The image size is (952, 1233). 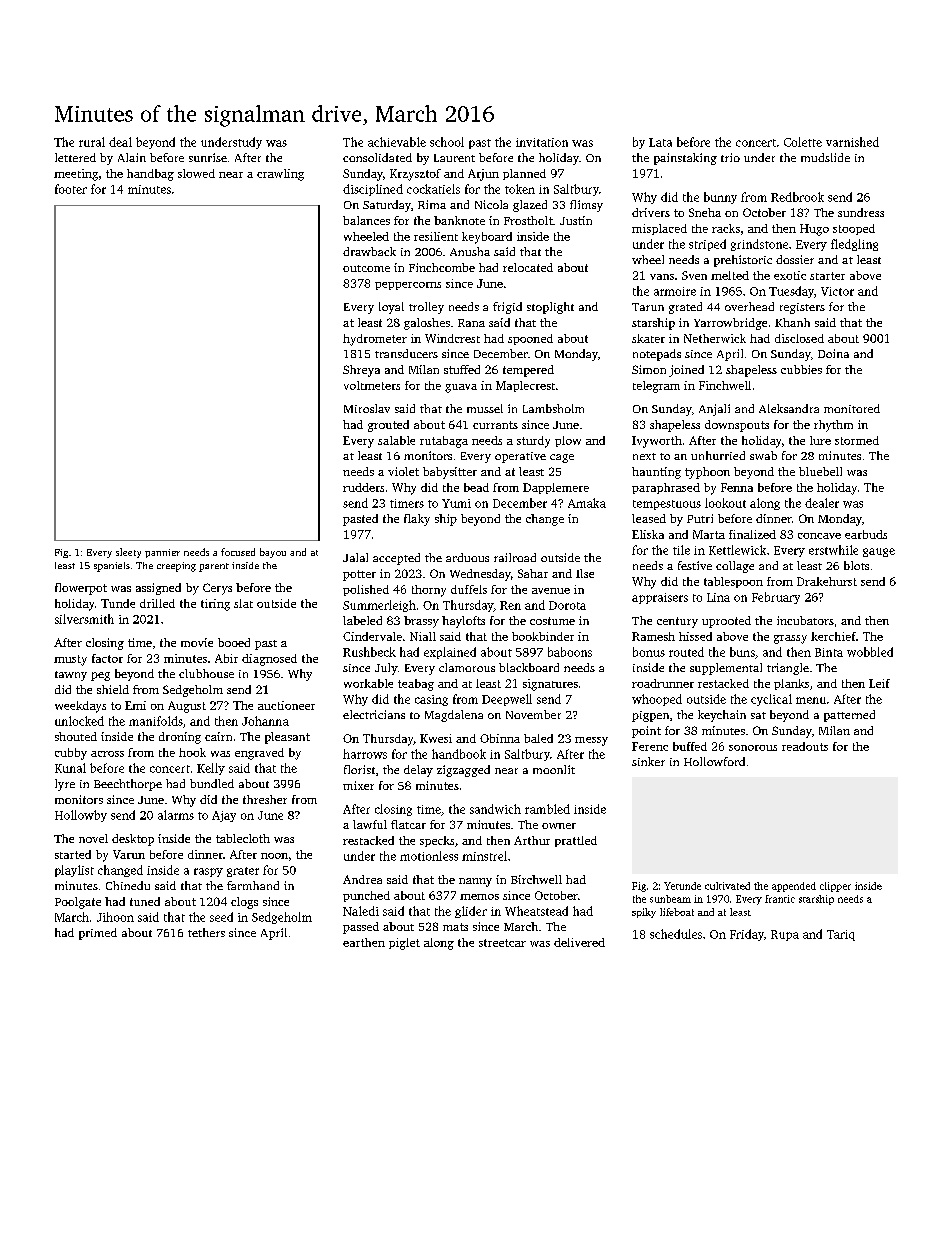 What do you see at coordinates (660, 142) in the screenshot?
I see `Lata` at bounding box center [660, 142].
